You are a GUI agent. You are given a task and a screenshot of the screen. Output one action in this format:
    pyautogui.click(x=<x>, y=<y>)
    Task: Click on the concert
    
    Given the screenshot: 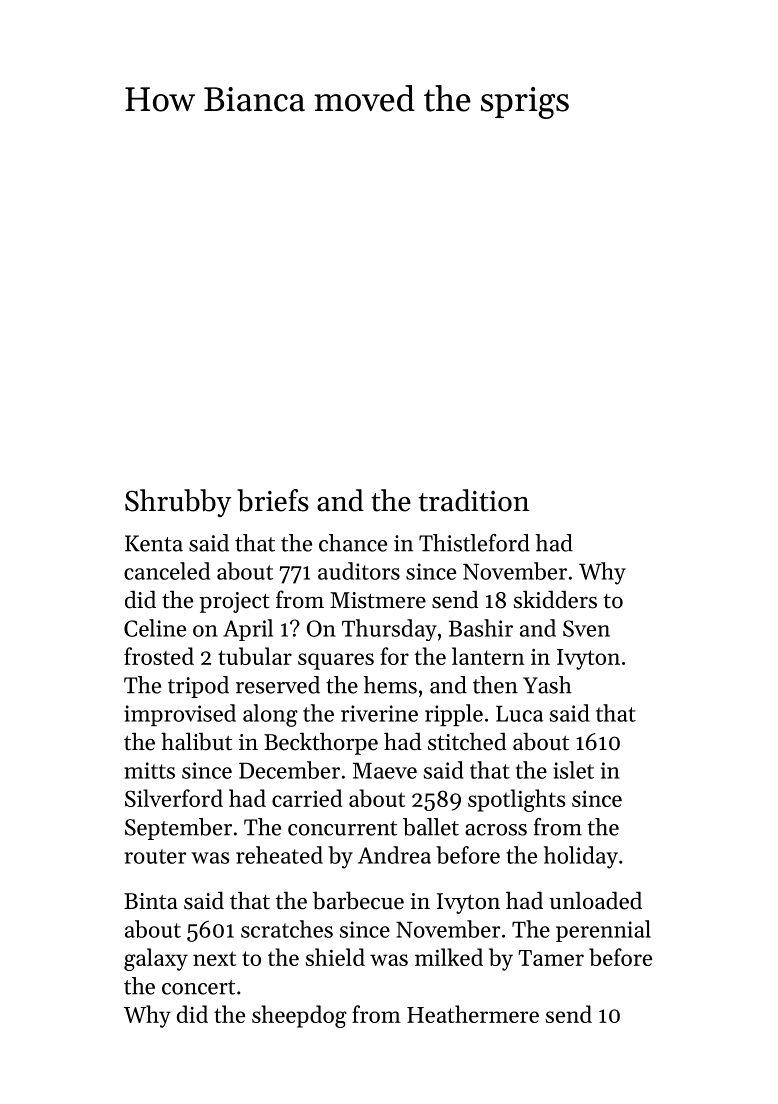 What is the action you would take?
    pyautogui.click(x=198, y=987)
